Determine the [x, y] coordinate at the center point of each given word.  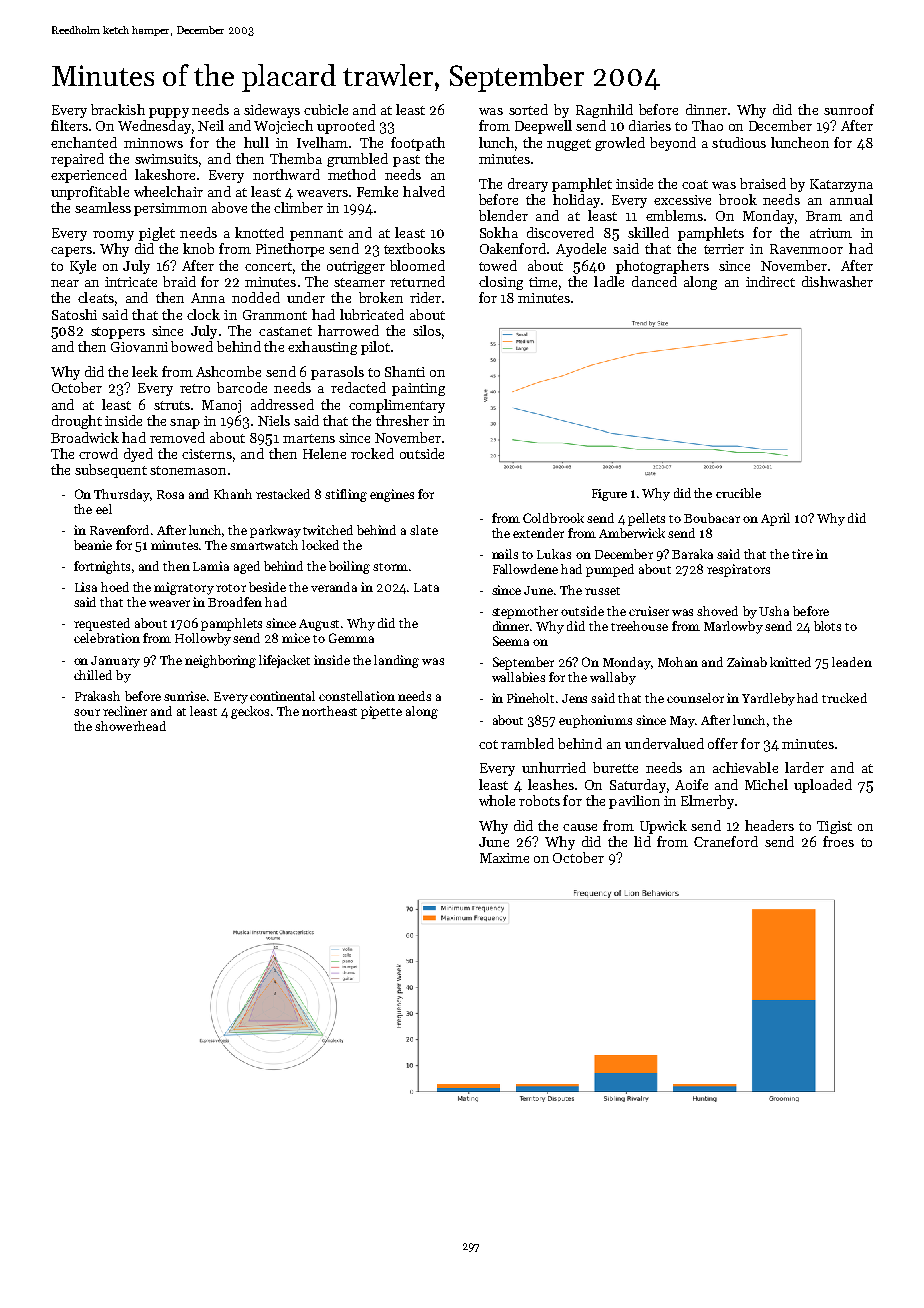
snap [185, 424]
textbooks [414, 248]
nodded [256, 297]
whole [497, 800]
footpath [418, 144]
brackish [118, 109]
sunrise [185, 696]
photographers [662, 267]
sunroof [849, 109]
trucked [844, 698]
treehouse [639, 626]
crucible [738, 493]
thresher [402, 420]
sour [87, 712]
